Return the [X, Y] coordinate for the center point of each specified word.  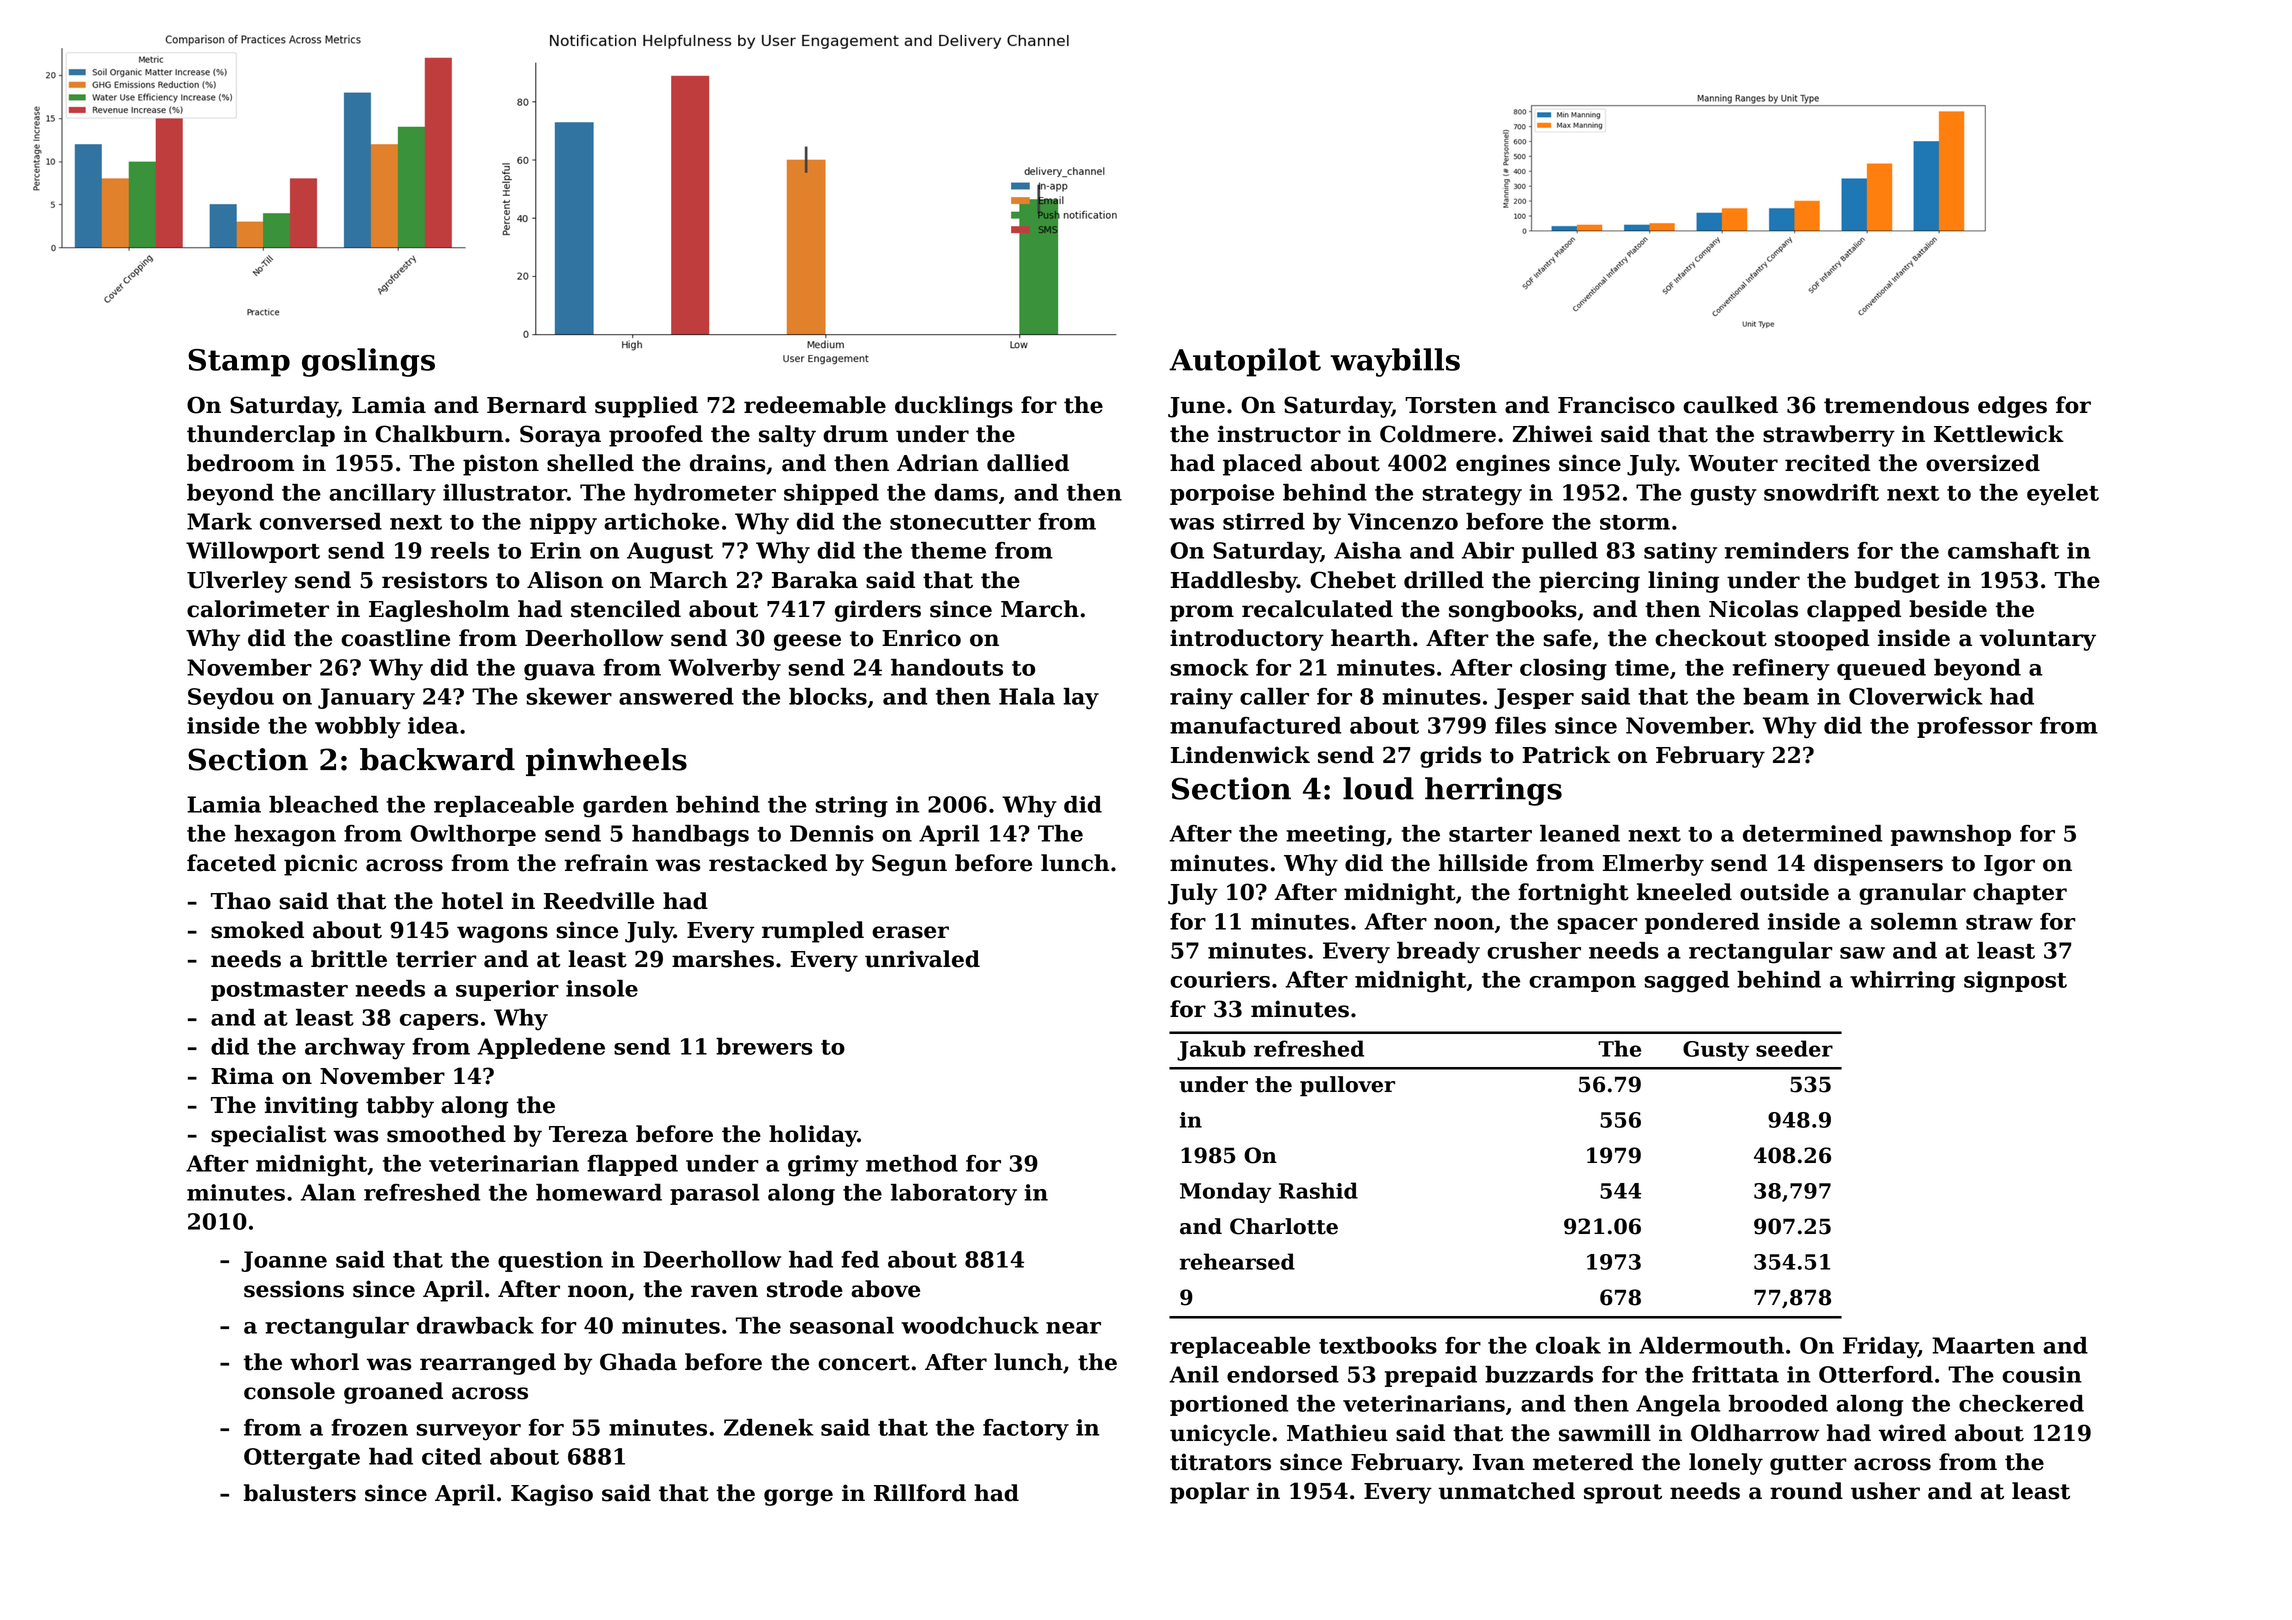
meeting [1336, 836]
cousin [2042, 1374]
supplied [646, 407]
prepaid [1431, 1376]
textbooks [1378, 1345]
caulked [1730, 405]
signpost [2015, 982]
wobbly [358, 728]
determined [1812, 833]
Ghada [638, 1362]
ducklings [954, 407]
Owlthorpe [473, 835]
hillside [1483, 863]
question [550, 1261]
